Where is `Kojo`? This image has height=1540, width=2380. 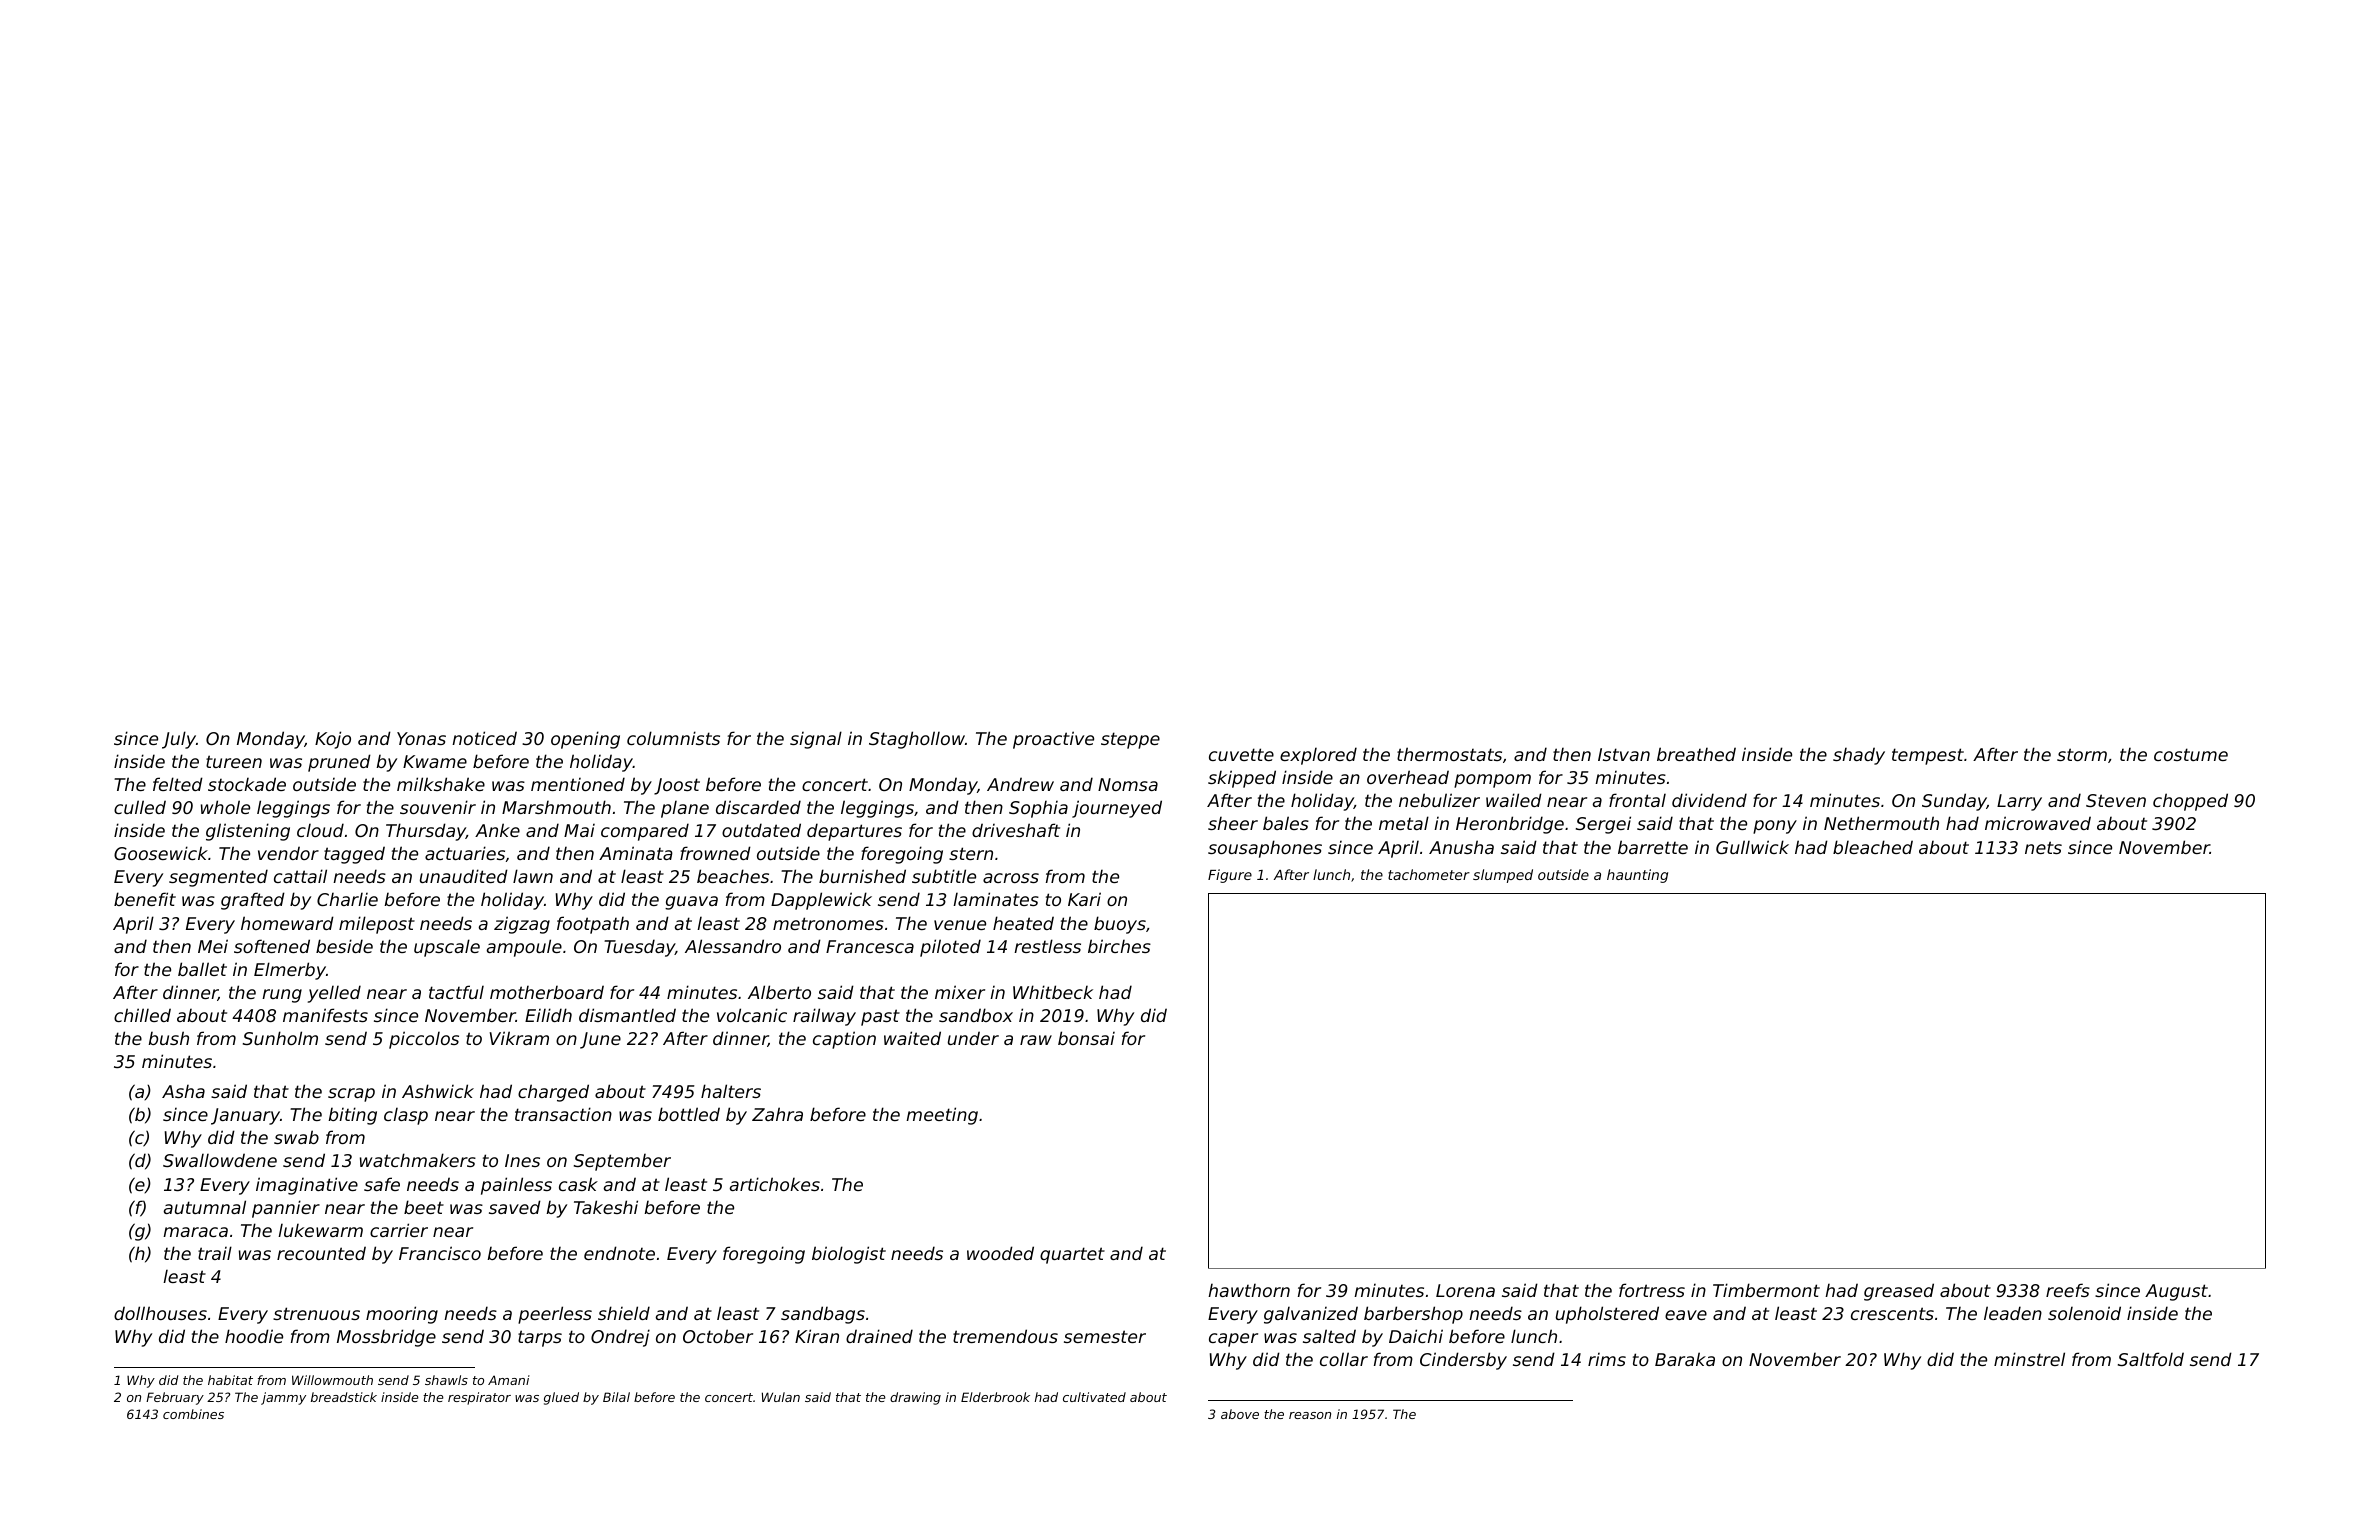
Kojo is located at coordinates (333, 740).
